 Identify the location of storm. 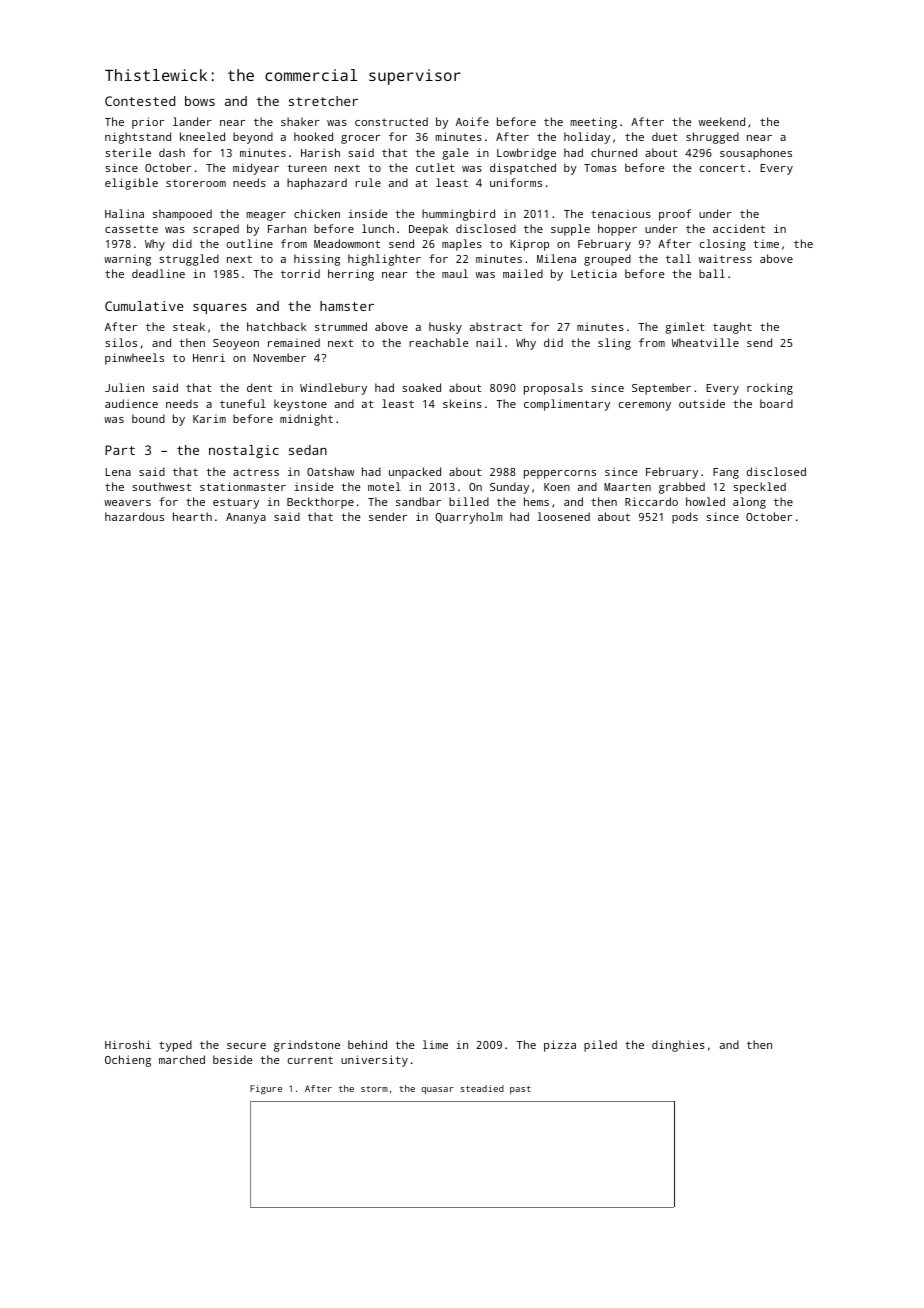
(374, 1089).
